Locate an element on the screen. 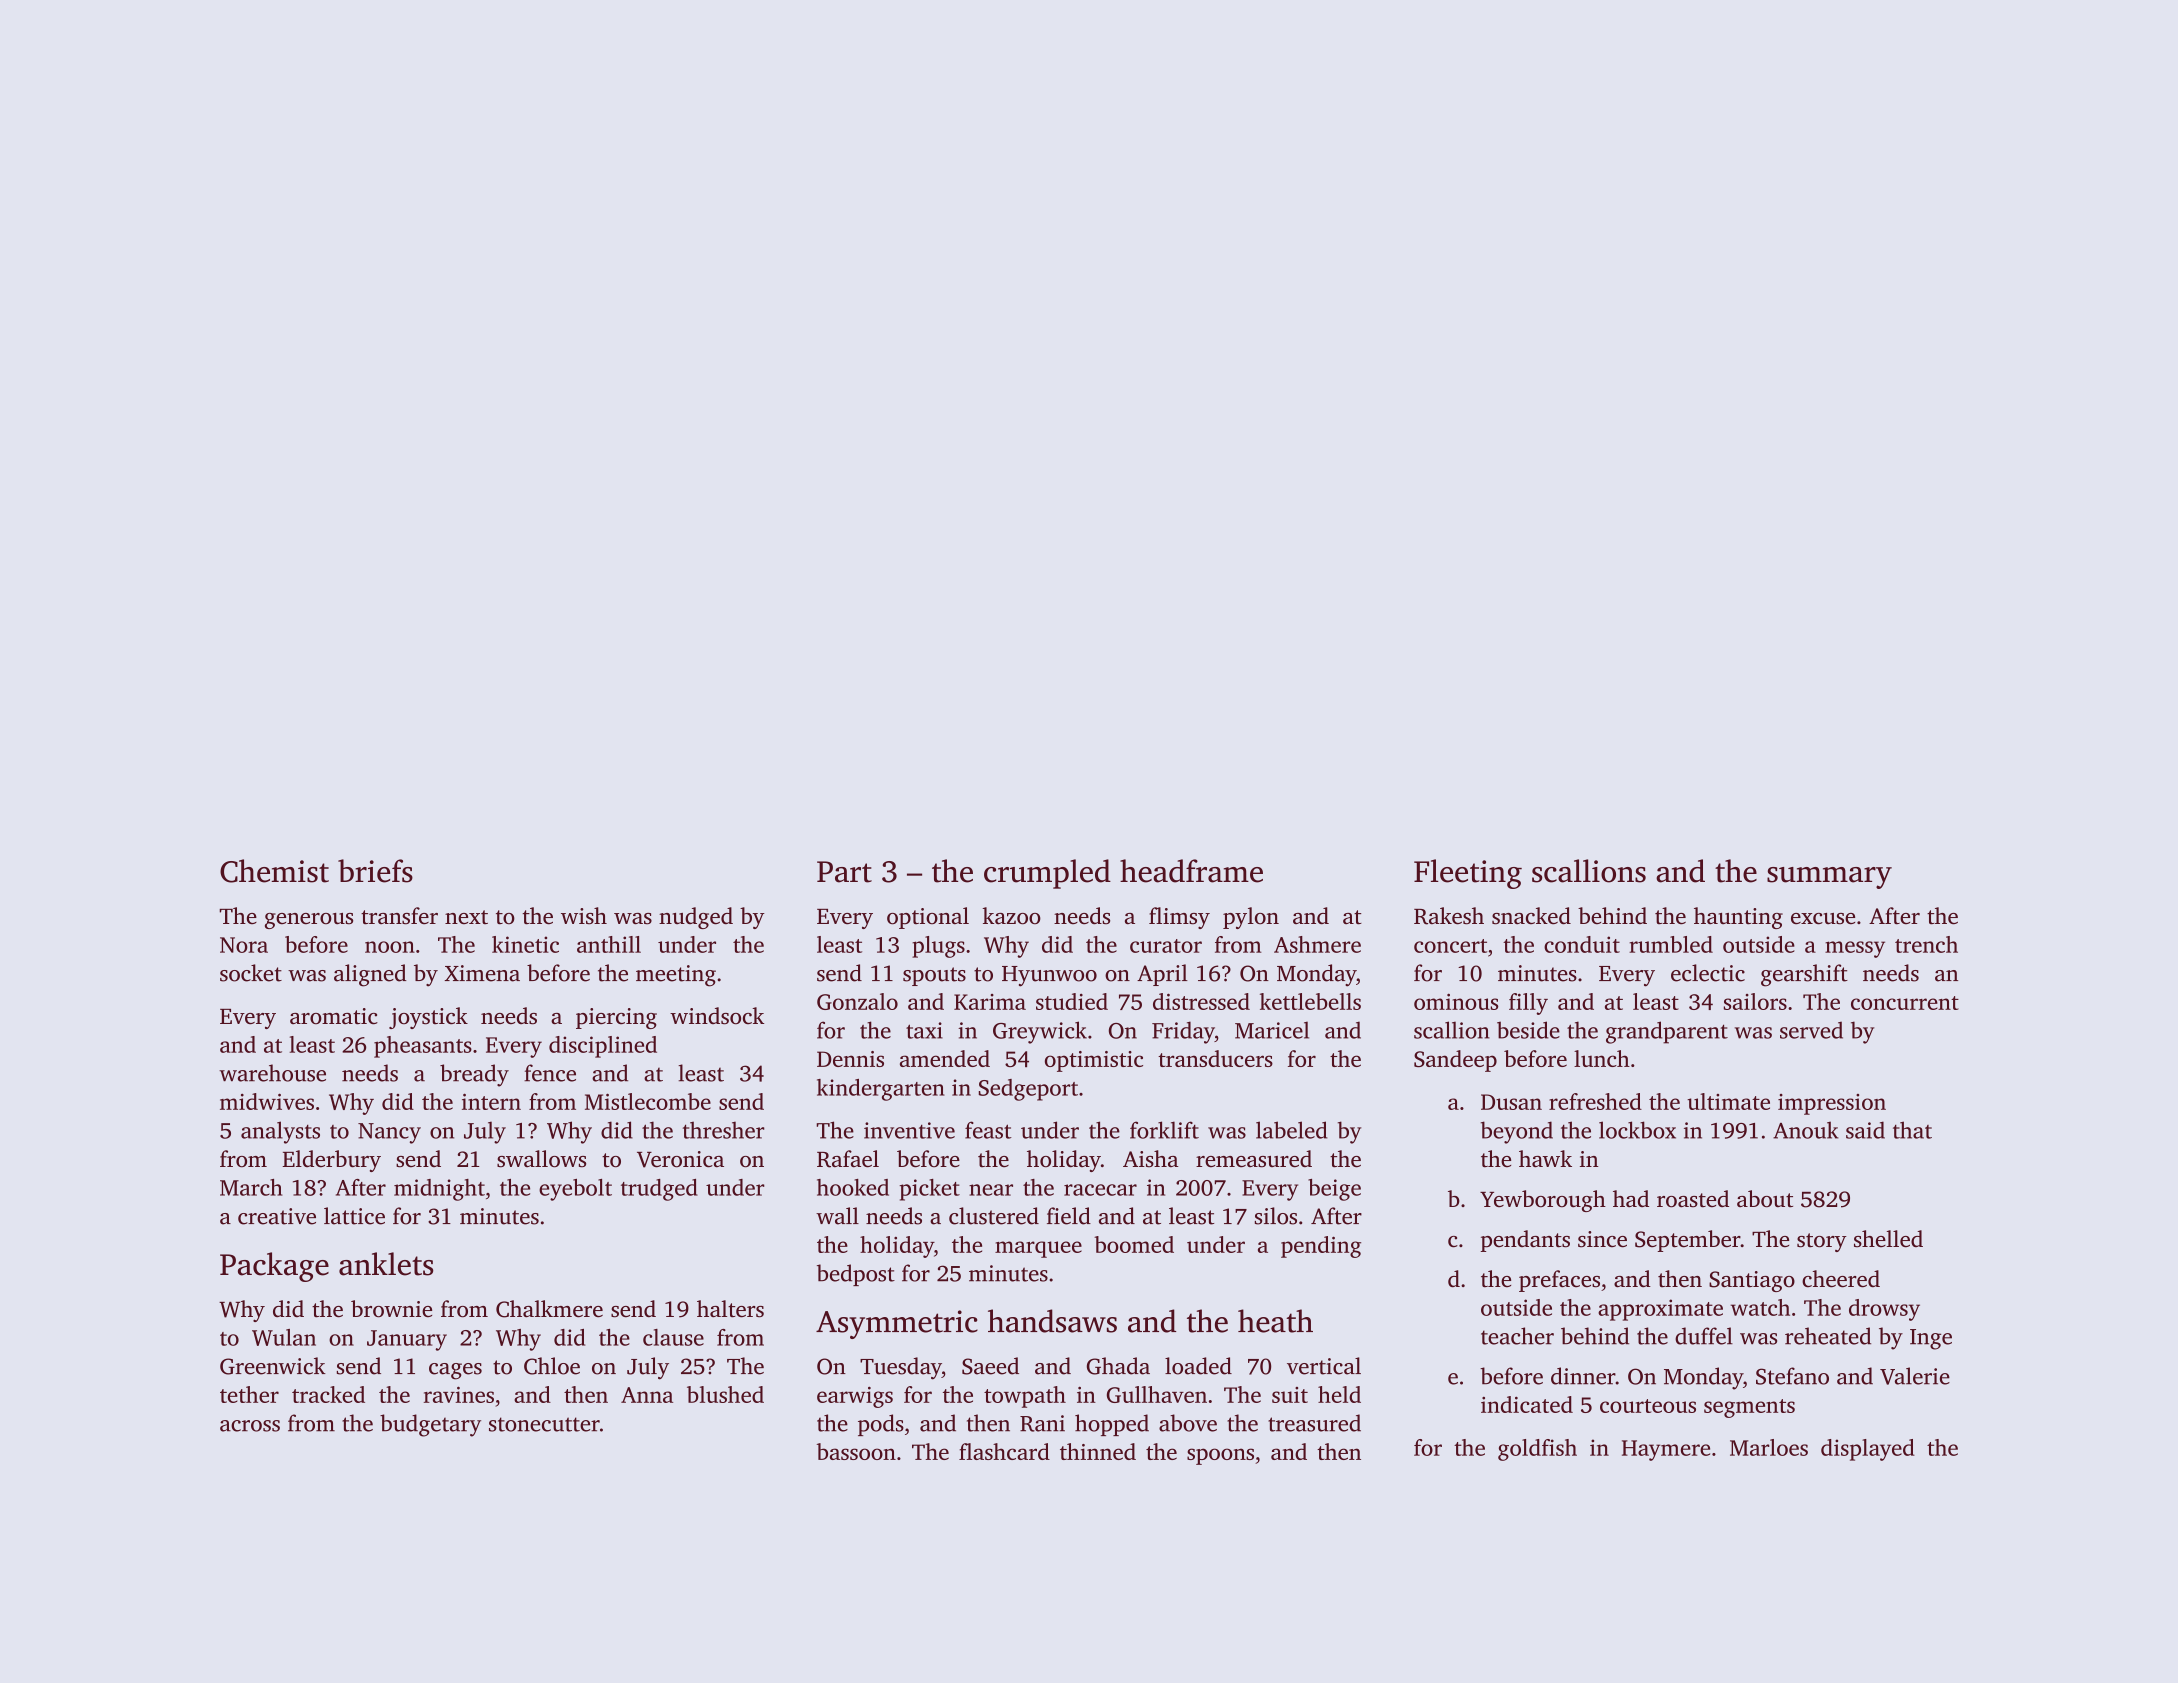 The height and width of the screenshot is (1683, 2178). Dusan is located at coordinates (1511, 1102).
